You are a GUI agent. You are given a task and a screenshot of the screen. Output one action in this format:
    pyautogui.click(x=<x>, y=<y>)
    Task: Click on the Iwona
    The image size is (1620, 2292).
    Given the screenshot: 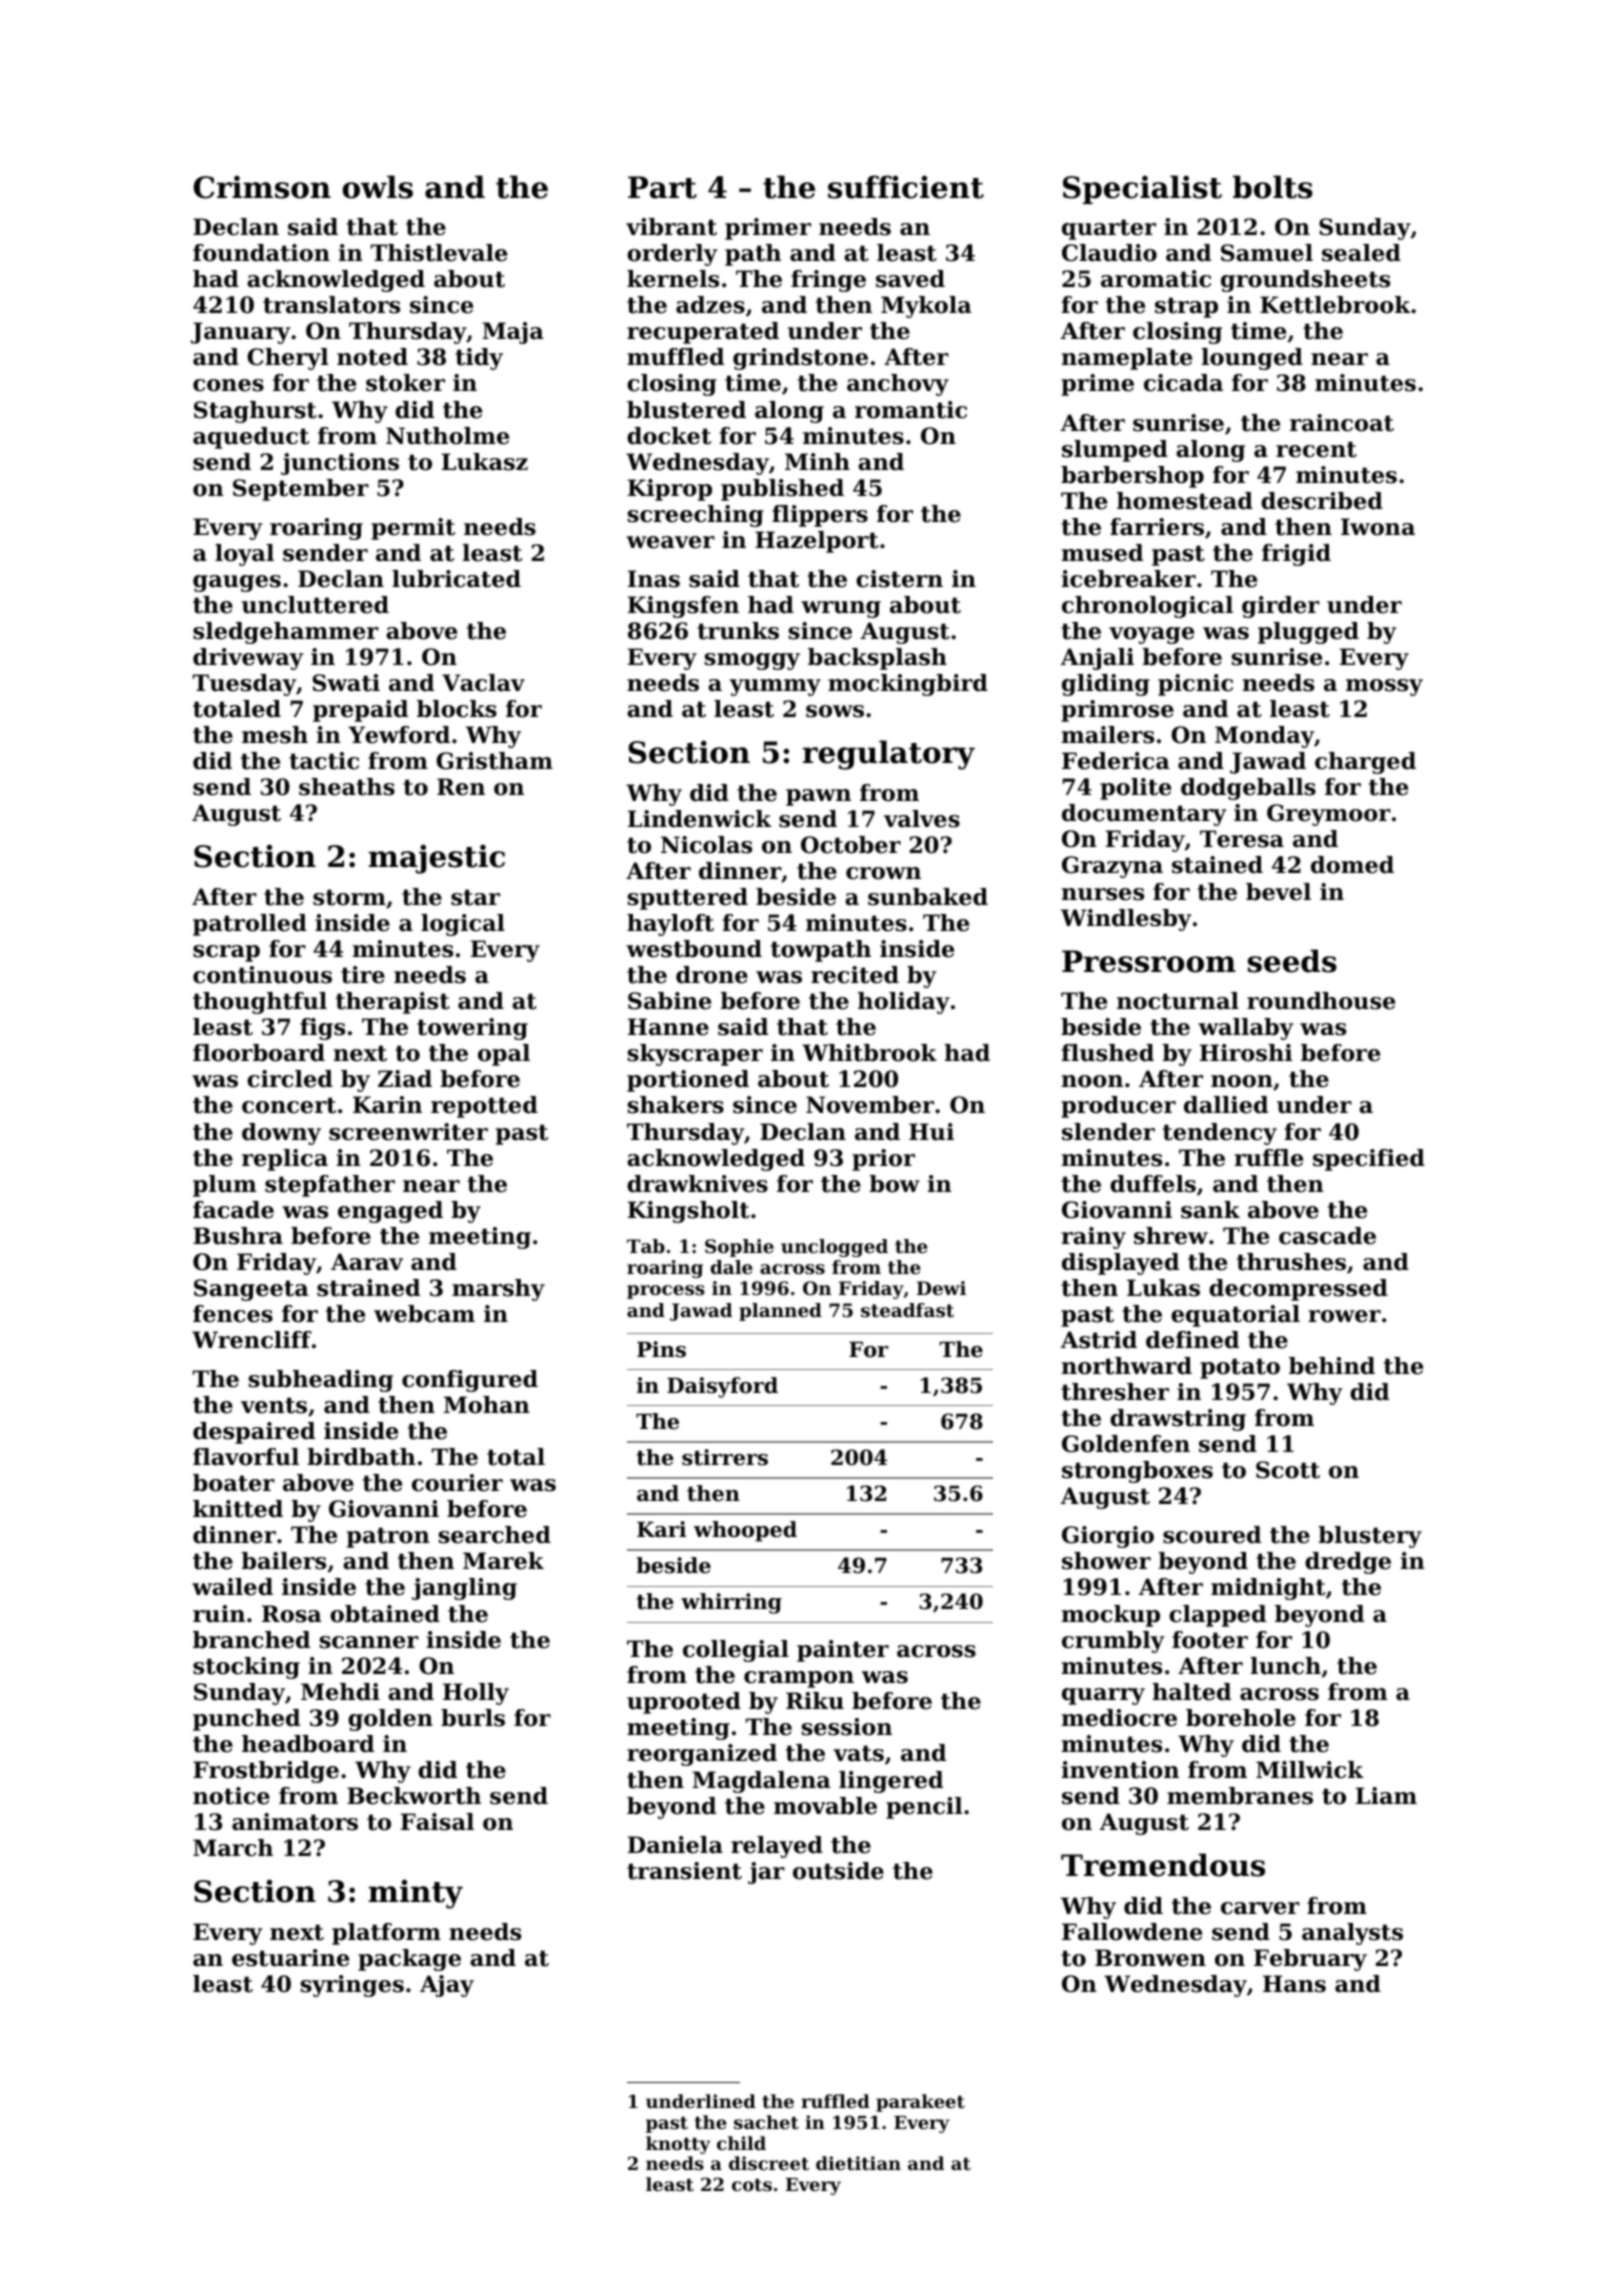 What is the action you would take?
    pyautogui.click(x=1378, y=527)
